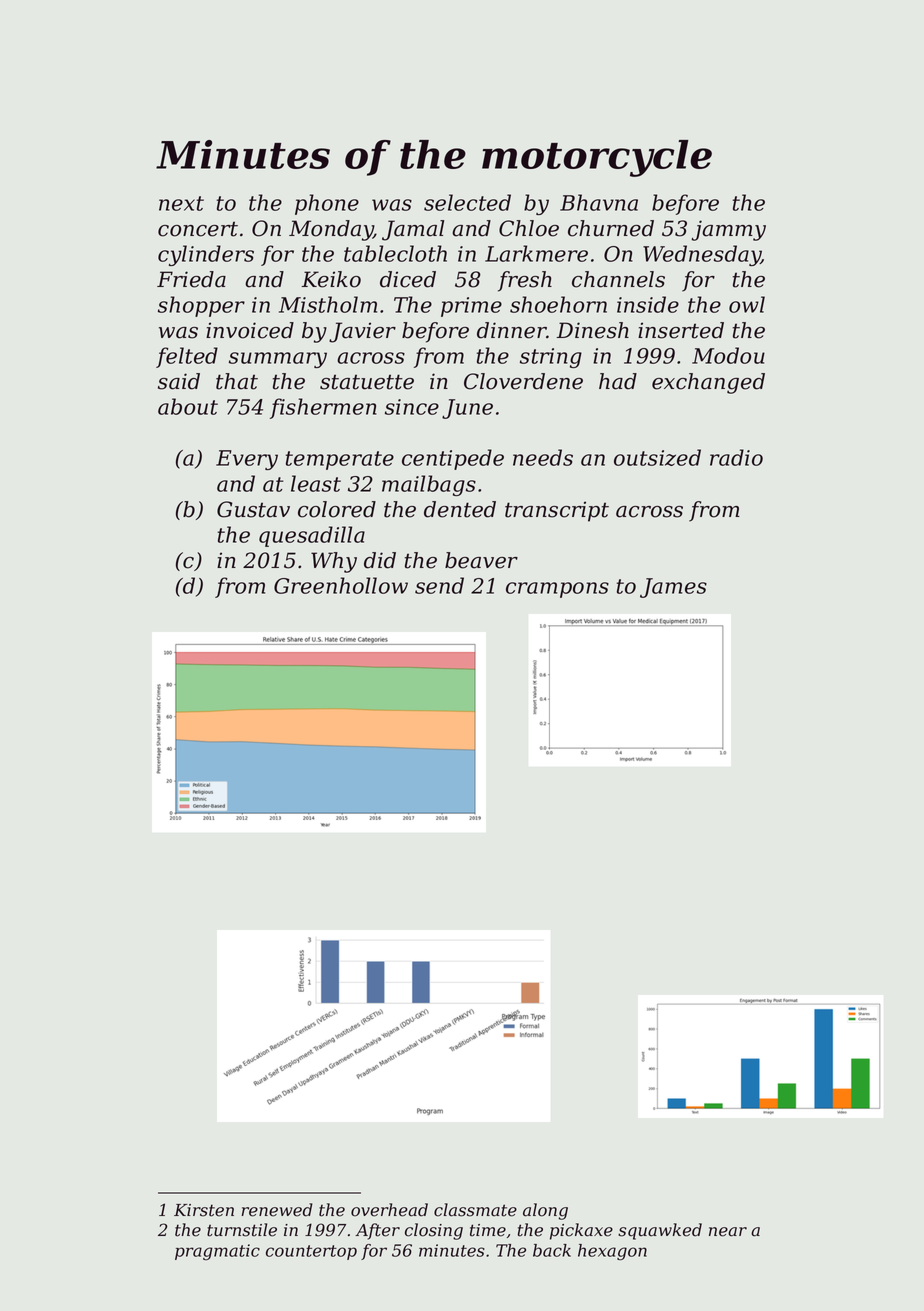 The width and height of the document is (924, 1311). What do you see at coordinates (277, 1210) in the document?
I see `renewed` at bounding box center [277, 1210].
